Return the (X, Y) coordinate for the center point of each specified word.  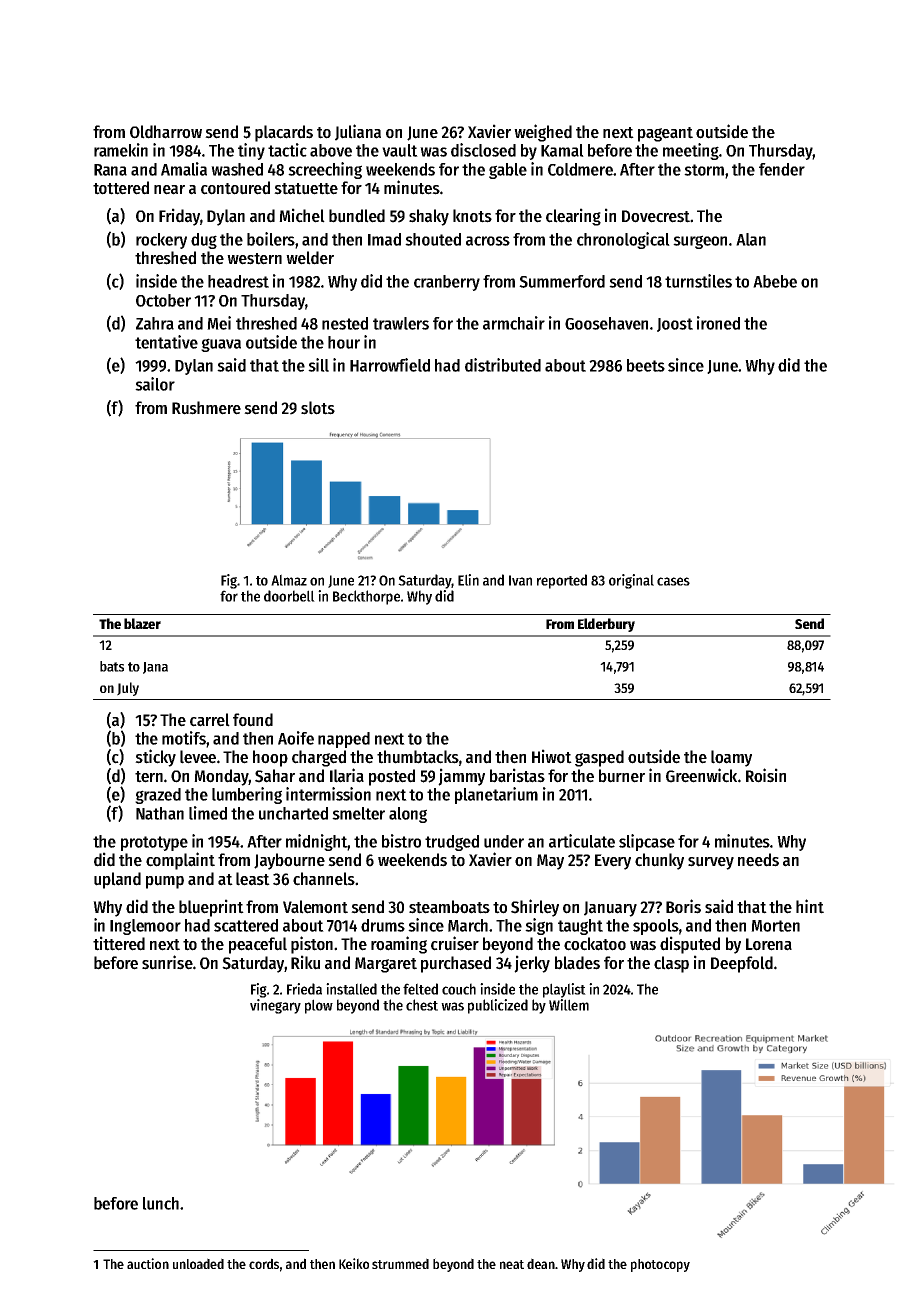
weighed (543, 133)
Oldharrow (166, 132)
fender (782, 169)
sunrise (167, 962)
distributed (503, 365)
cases (673, 581)
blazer (142, 623)
